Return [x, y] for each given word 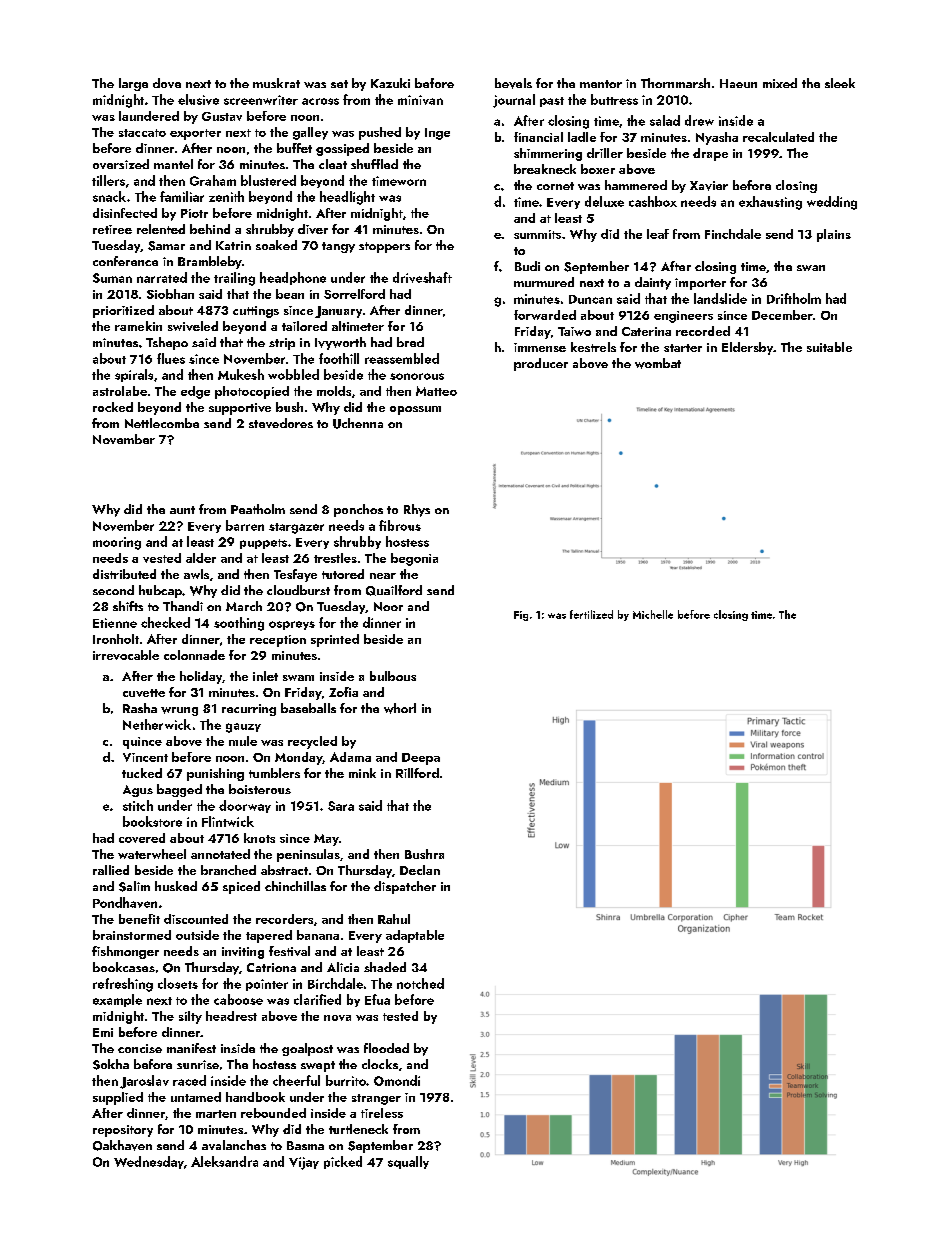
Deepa [421, 759]
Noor [388, 606]
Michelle [653, 614]
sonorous [417, 376]
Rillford [417, 773]
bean [290, 294]
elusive [198, 99]
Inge [437, 134]
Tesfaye [295, 575]
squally [408, 1162]
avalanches [234, 1145]
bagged [179, 790]
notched [420, 983]
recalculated [778, 137]
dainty [653, 283]
